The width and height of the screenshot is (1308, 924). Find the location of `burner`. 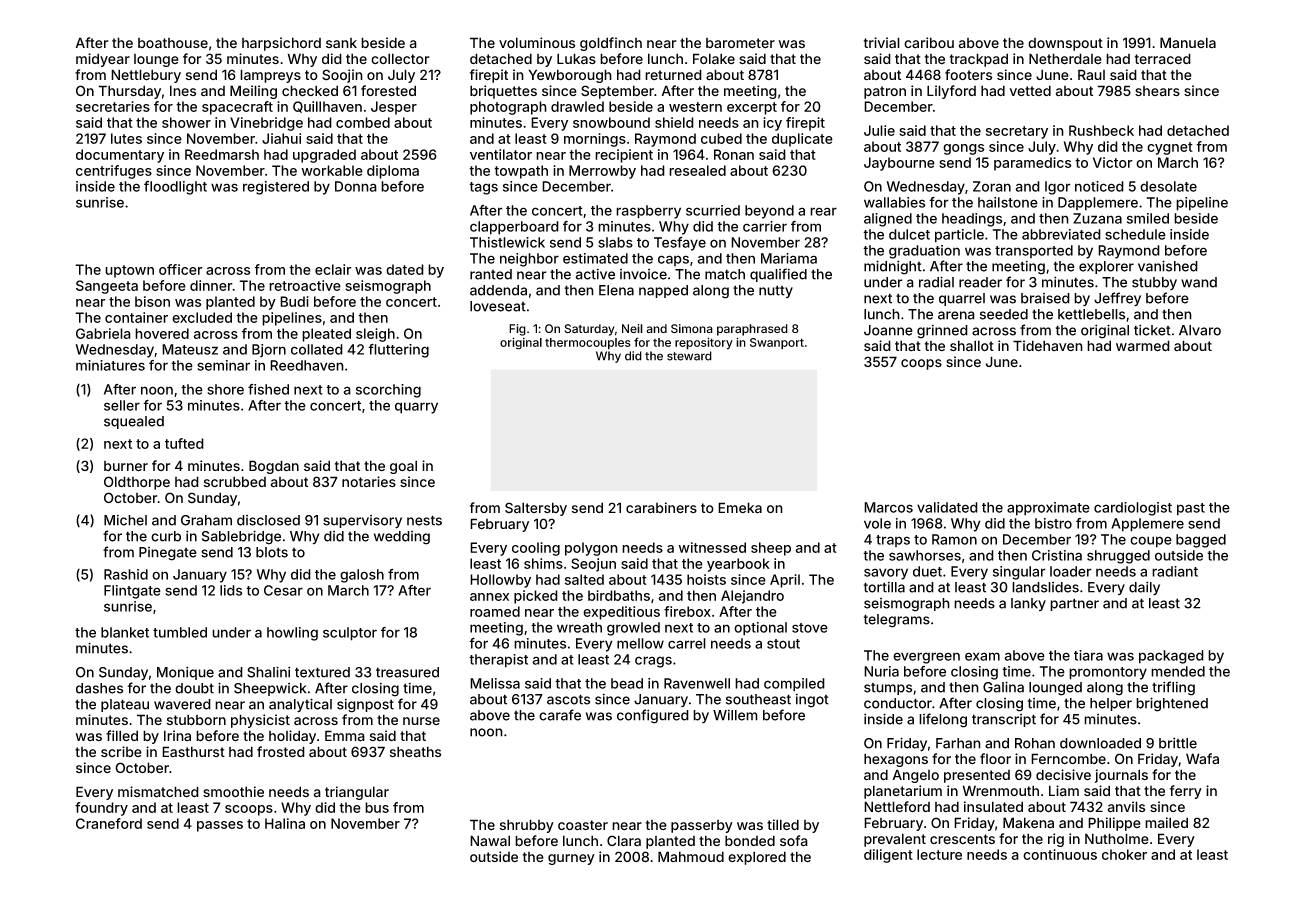

burner is located at coordinates (126, 466).
